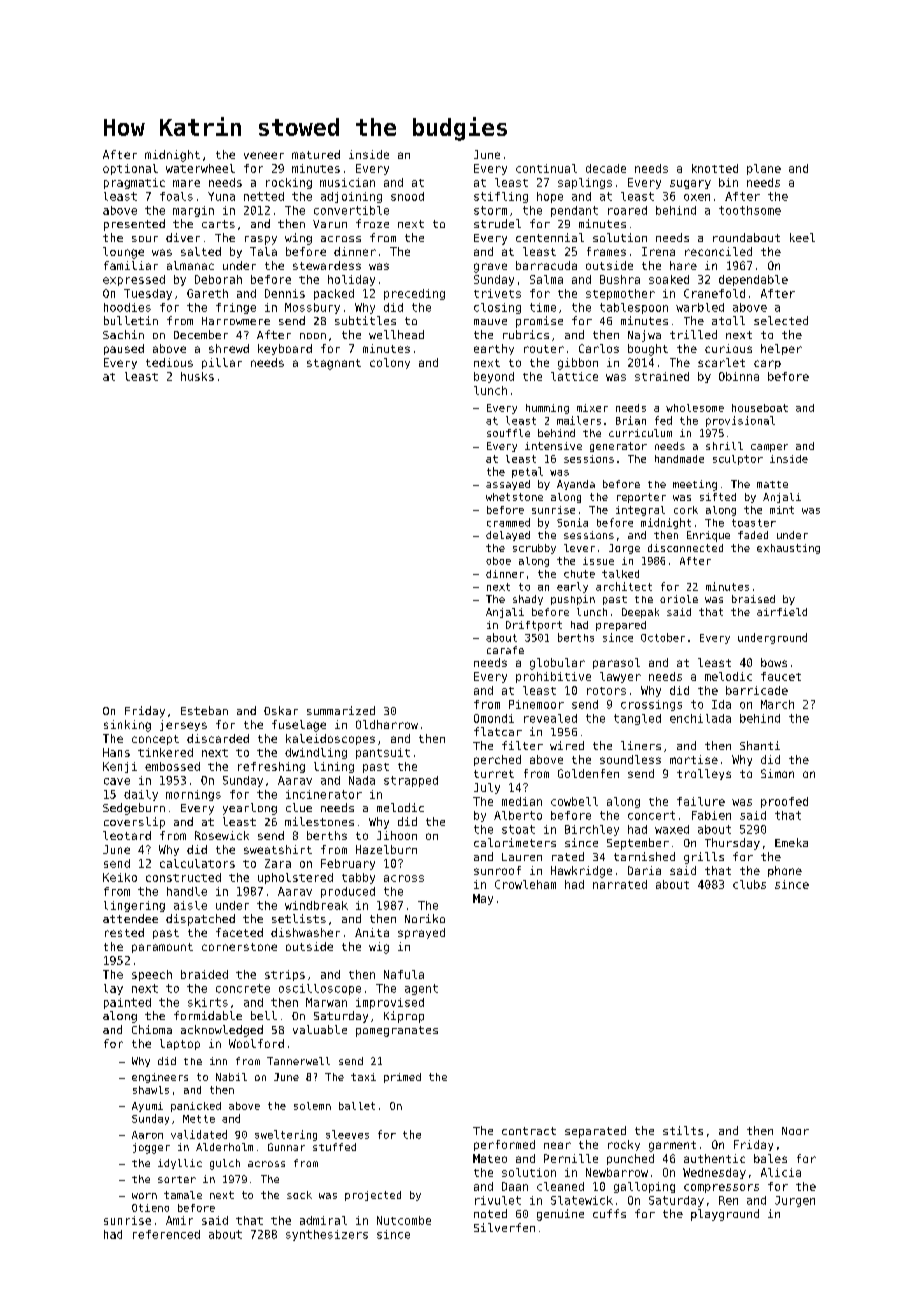 The width and height of the image is (924, 1308). I want to click on grave, so click(490, 268).
